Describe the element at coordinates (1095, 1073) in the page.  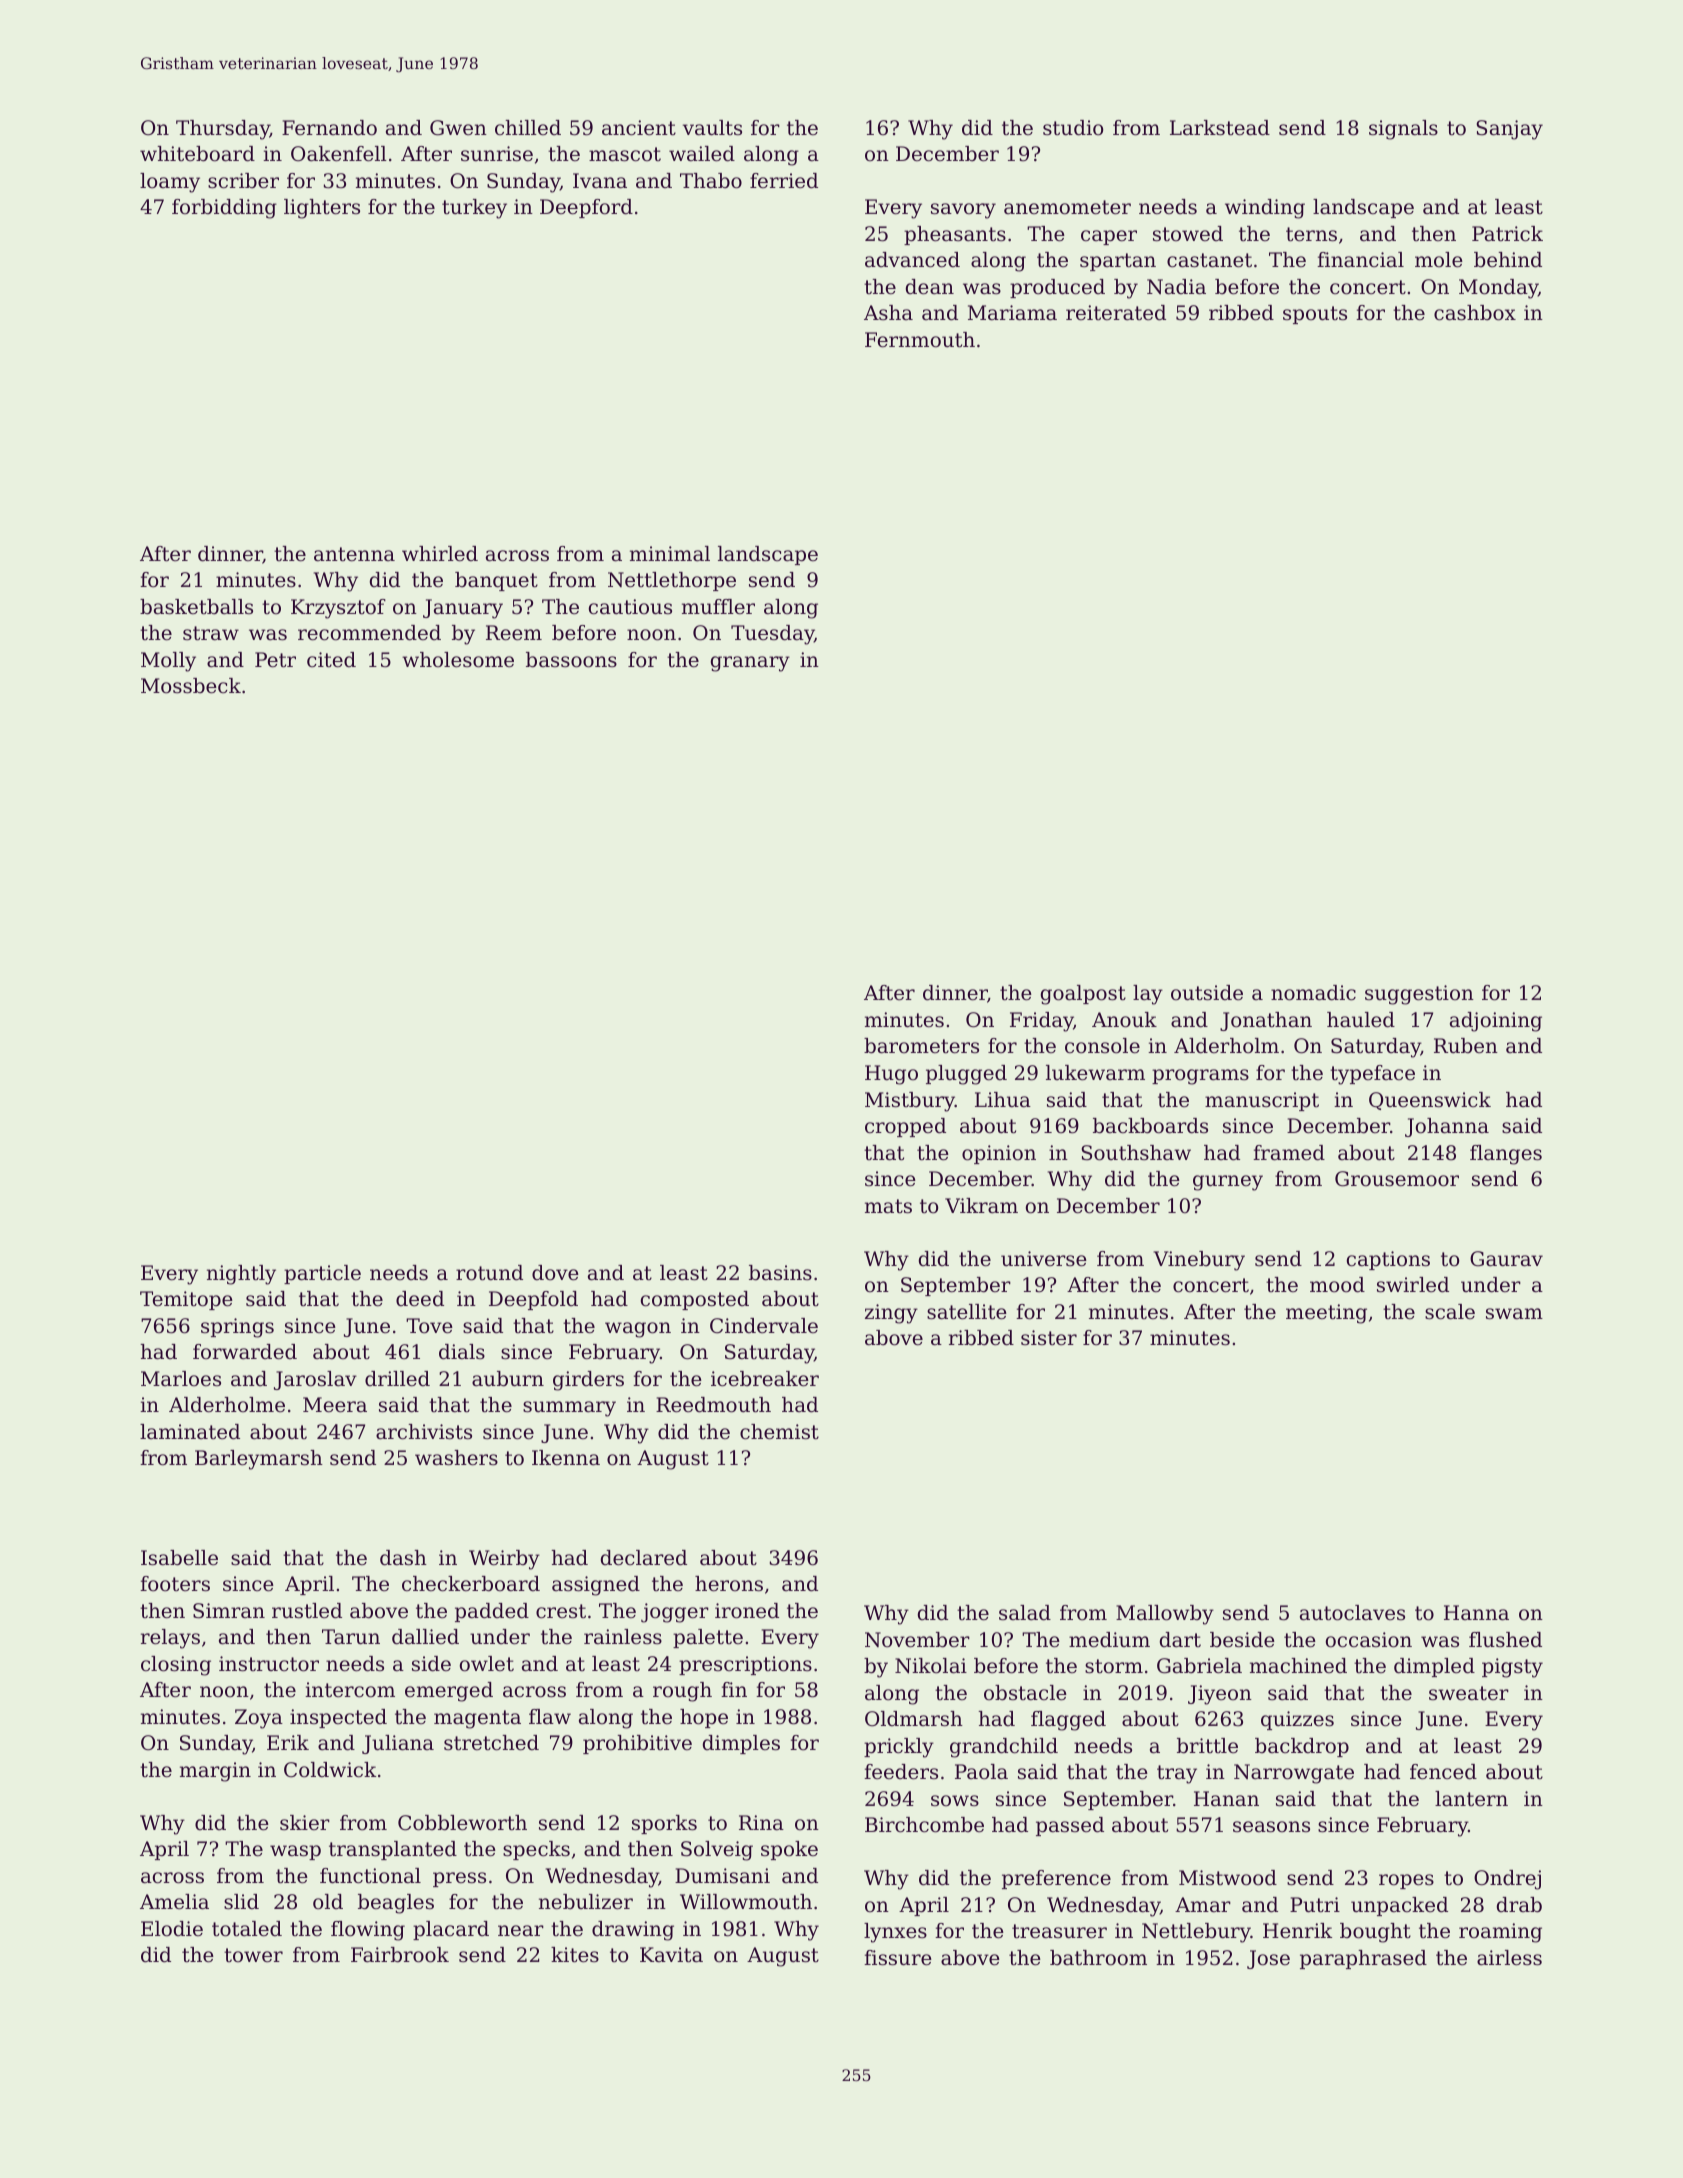
I see `lukewarm` at that location.
